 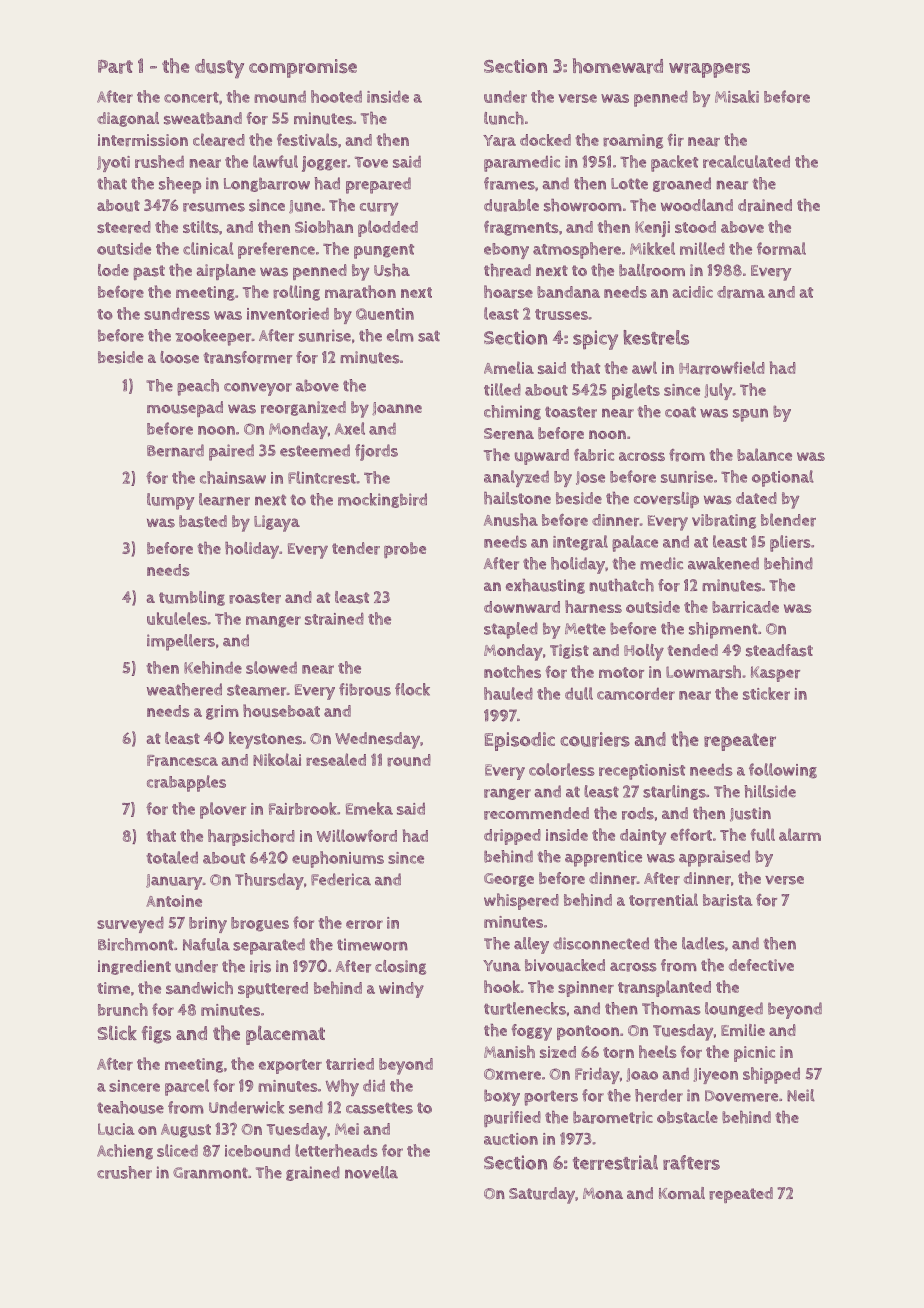 What do you see at coordinates (709, 70) in the image?
I see `wrappers` at bounding box center [709, 70].
